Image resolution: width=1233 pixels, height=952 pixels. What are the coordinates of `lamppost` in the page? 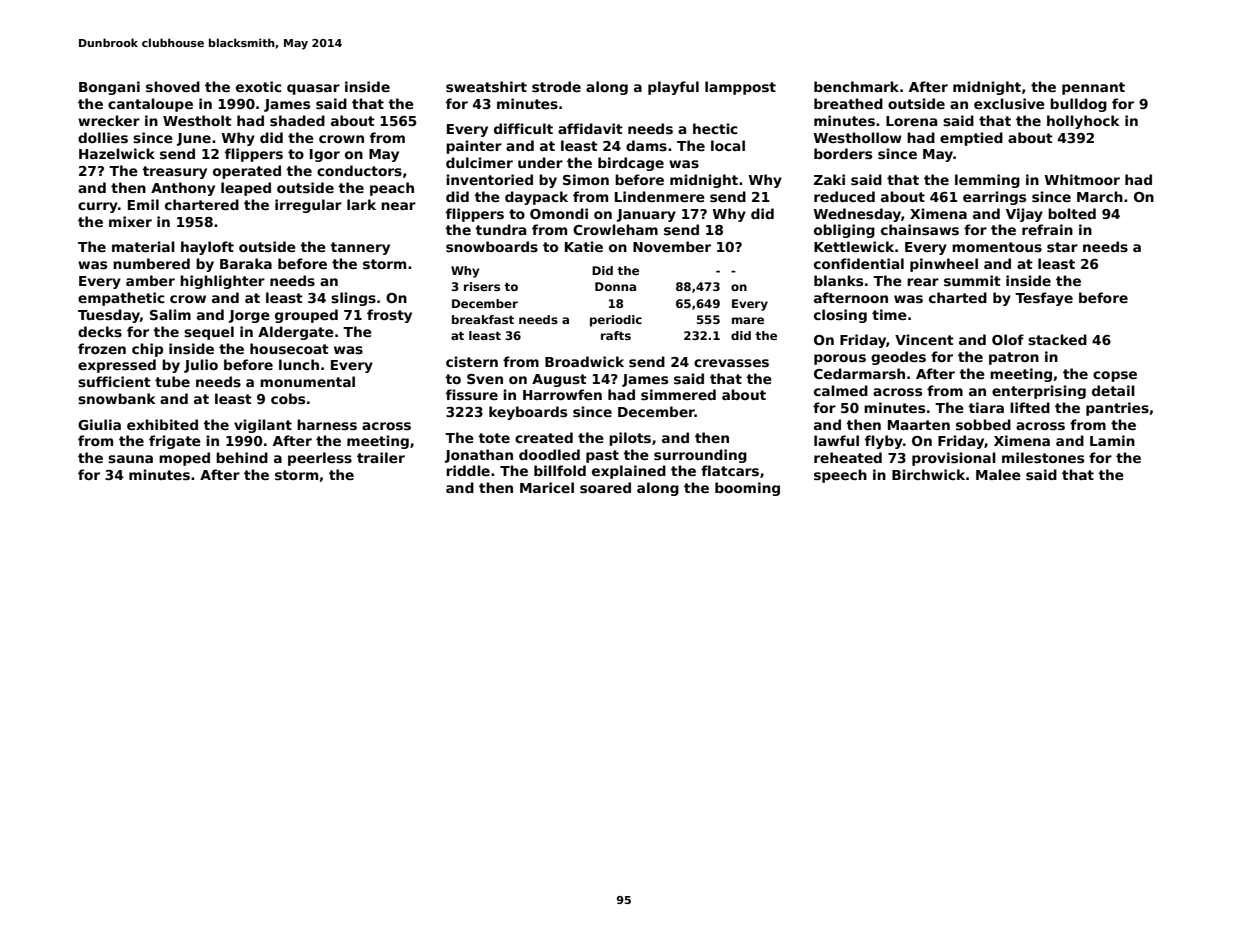 It's located at (740, 88).
